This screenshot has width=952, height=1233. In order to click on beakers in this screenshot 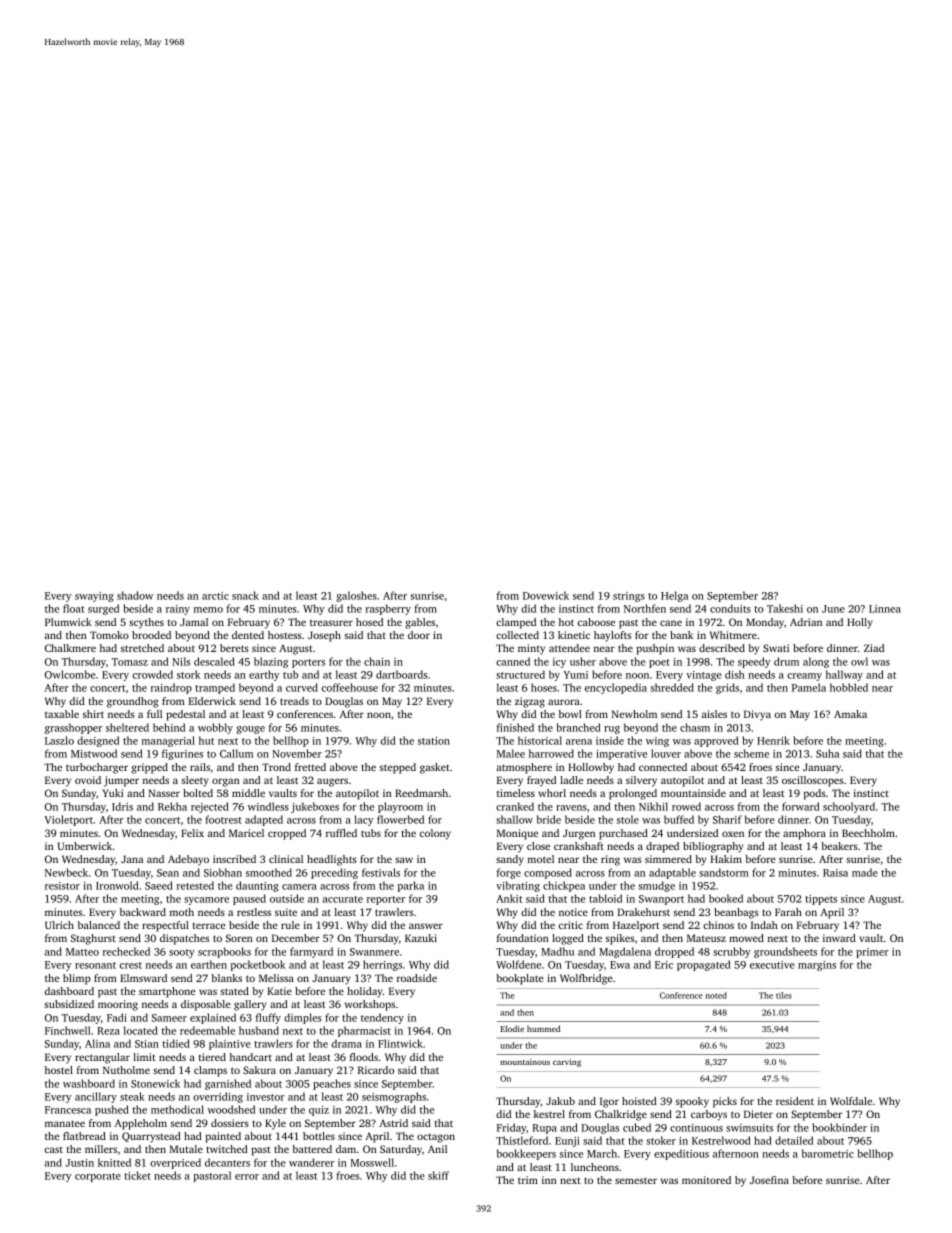, I will do `click(839, 846)`.
